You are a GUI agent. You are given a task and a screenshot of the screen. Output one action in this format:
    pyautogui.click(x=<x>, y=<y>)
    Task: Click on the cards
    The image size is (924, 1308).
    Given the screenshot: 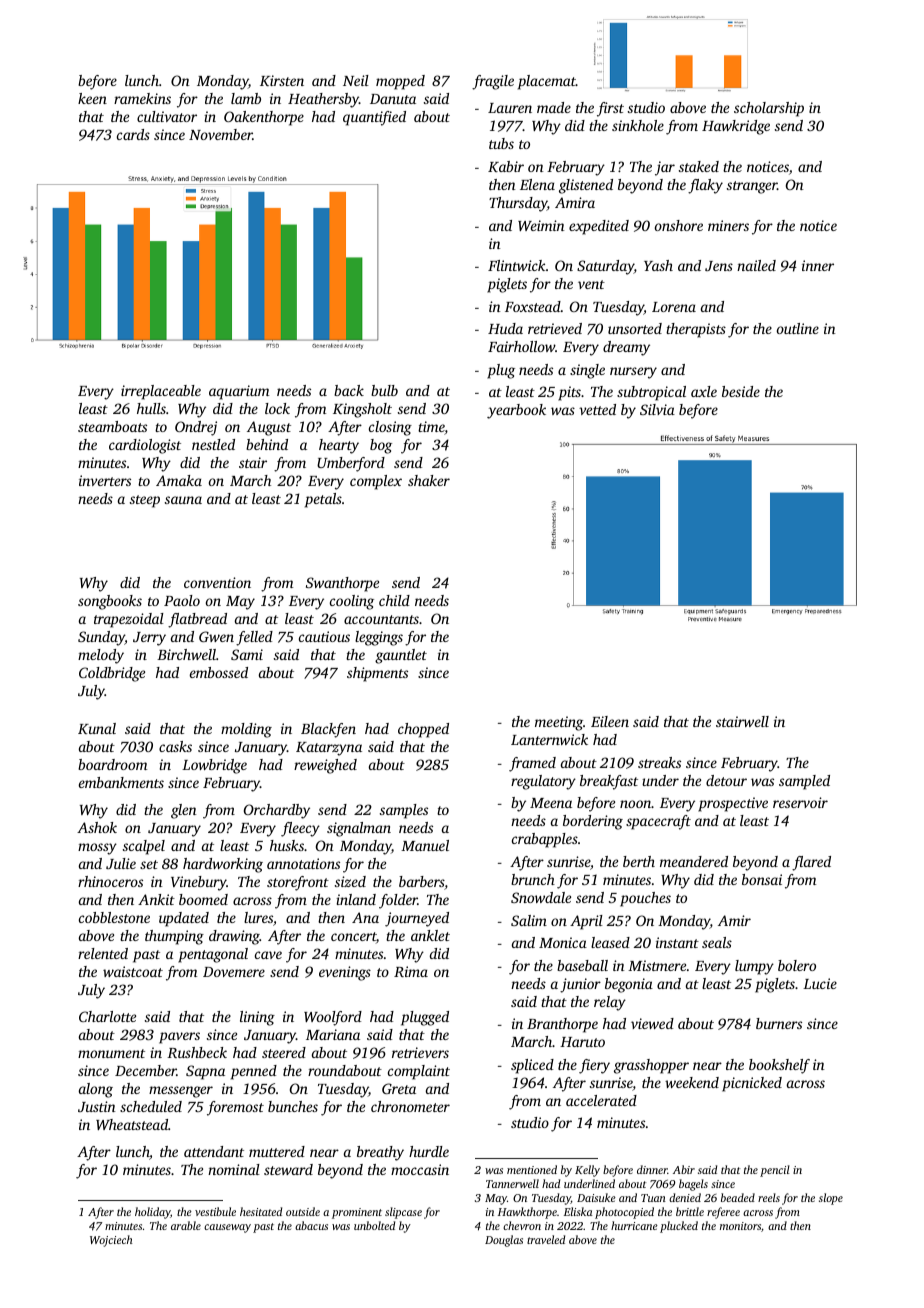 What is the action you would take?
    pyautogui.click(x=133, y=134)
